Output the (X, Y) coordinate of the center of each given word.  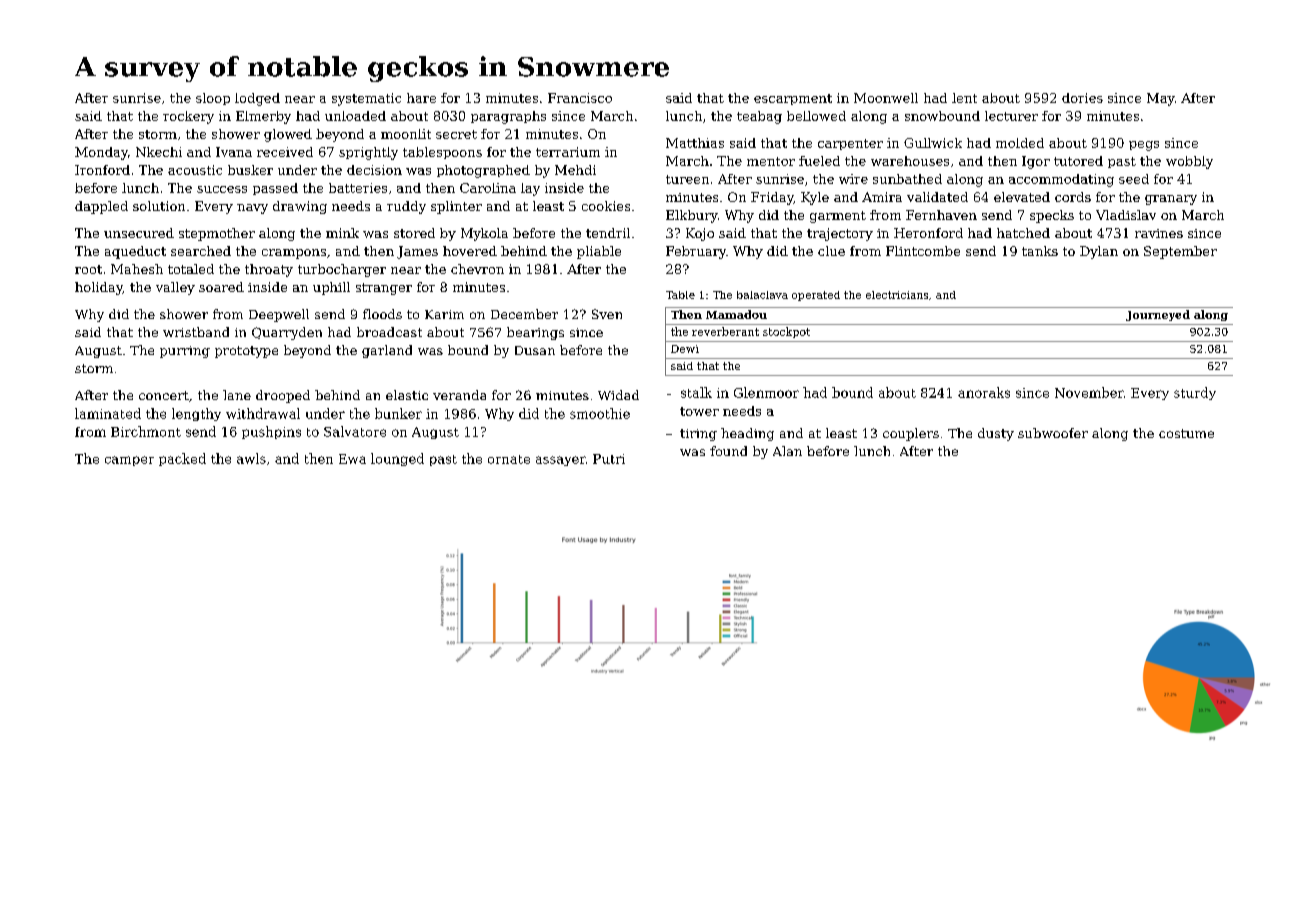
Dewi (685, 349)
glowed (288, 135)
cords (1073, 197)
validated (937, 197)
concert (164, 395)
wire (853, 179)
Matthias (695, 143)
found (728, 451)
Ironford (102, 170)
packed (182, 459)
